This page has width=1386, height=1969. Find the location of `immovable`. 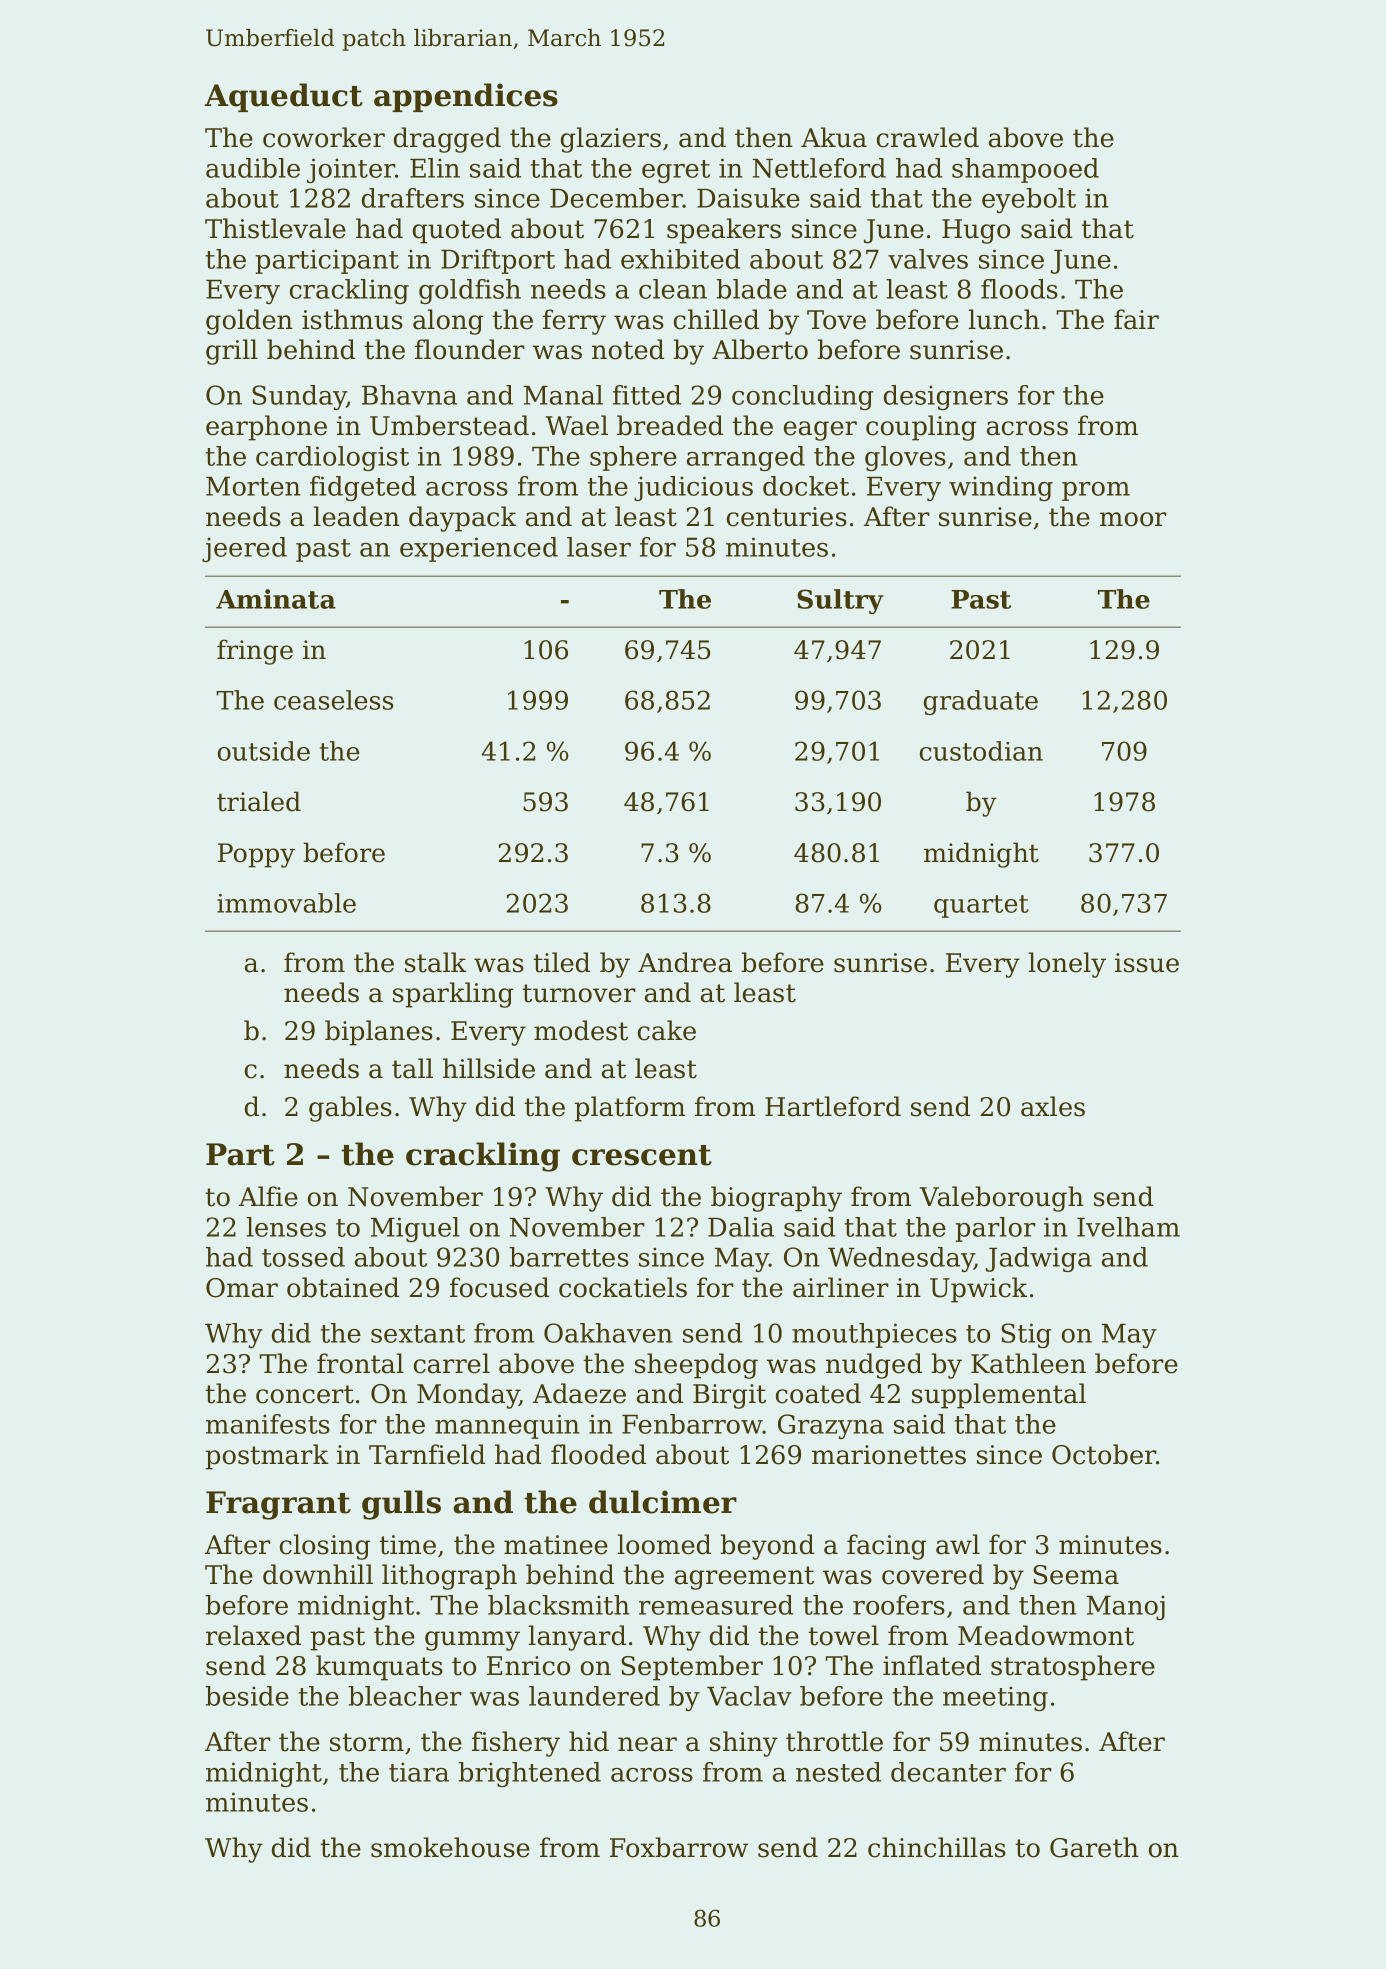

immovable is located at coordinates (286, 903).
